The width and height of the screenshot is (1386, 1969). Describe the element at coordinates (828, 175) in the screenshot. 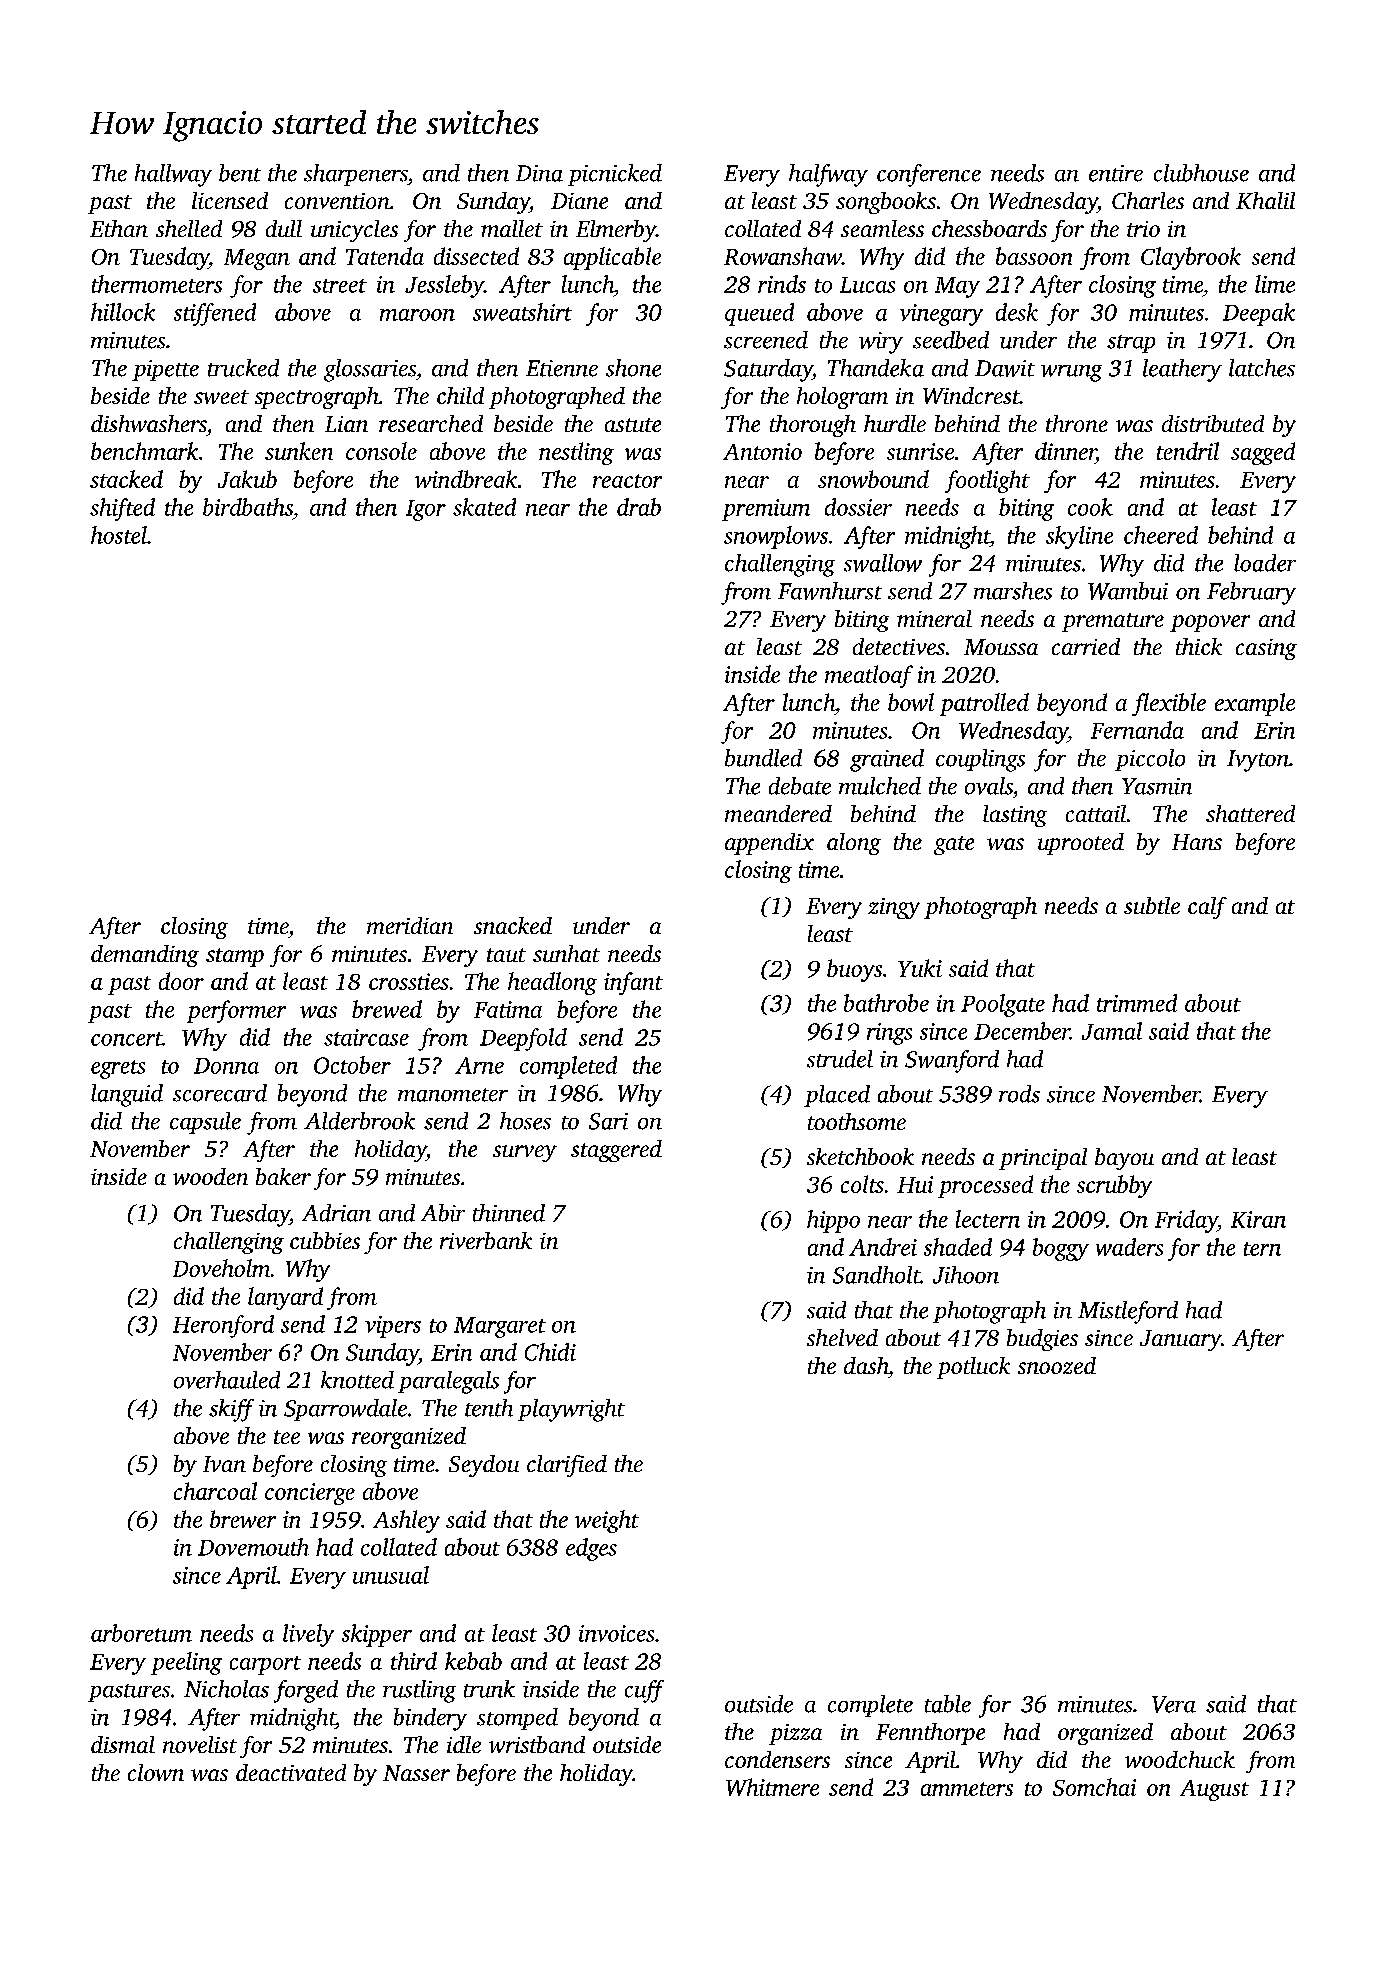

I see `halfway` at that location.
